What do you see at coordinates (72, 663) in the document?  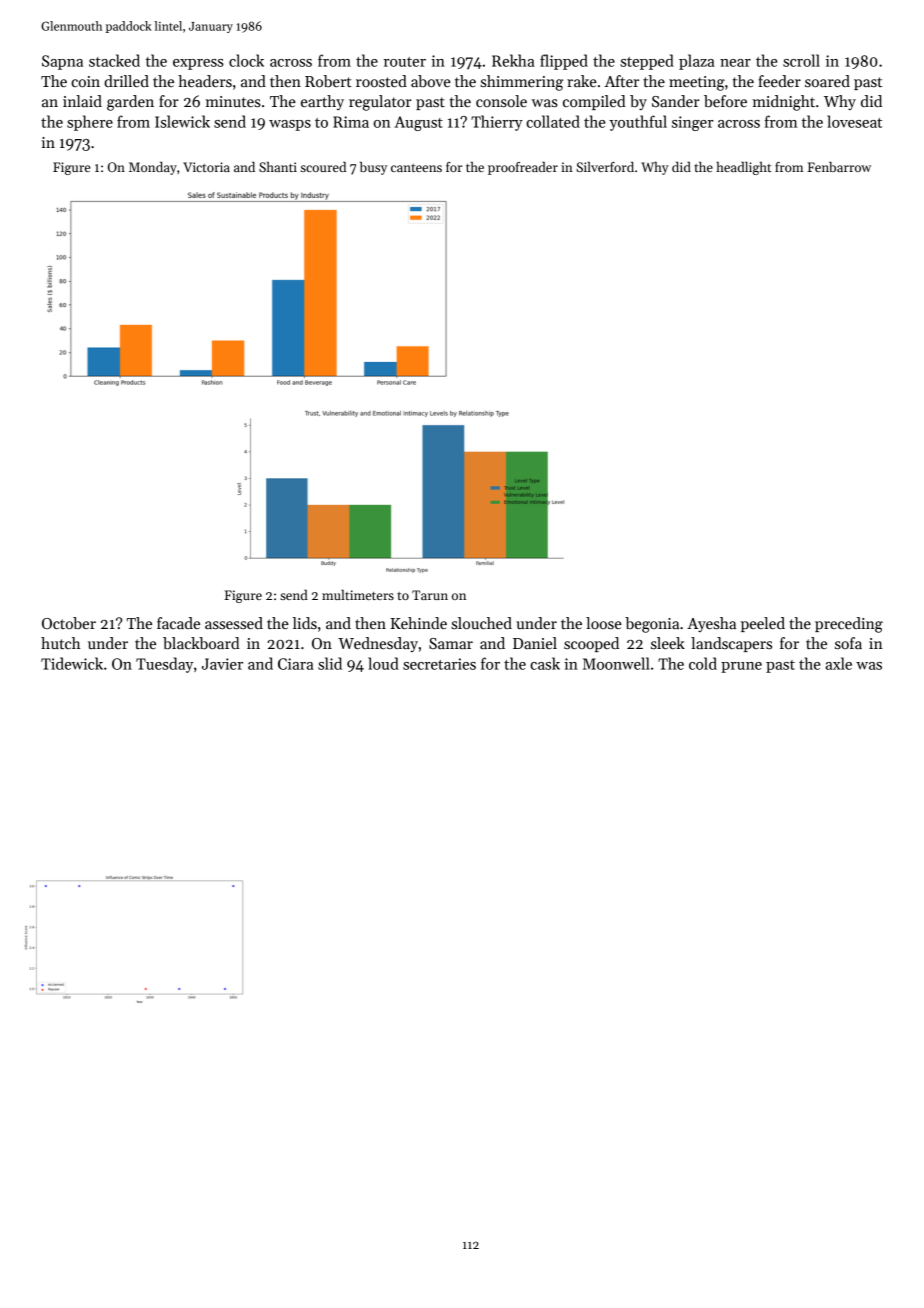 I see `Tidewick` at bounding box center [72, 663].
